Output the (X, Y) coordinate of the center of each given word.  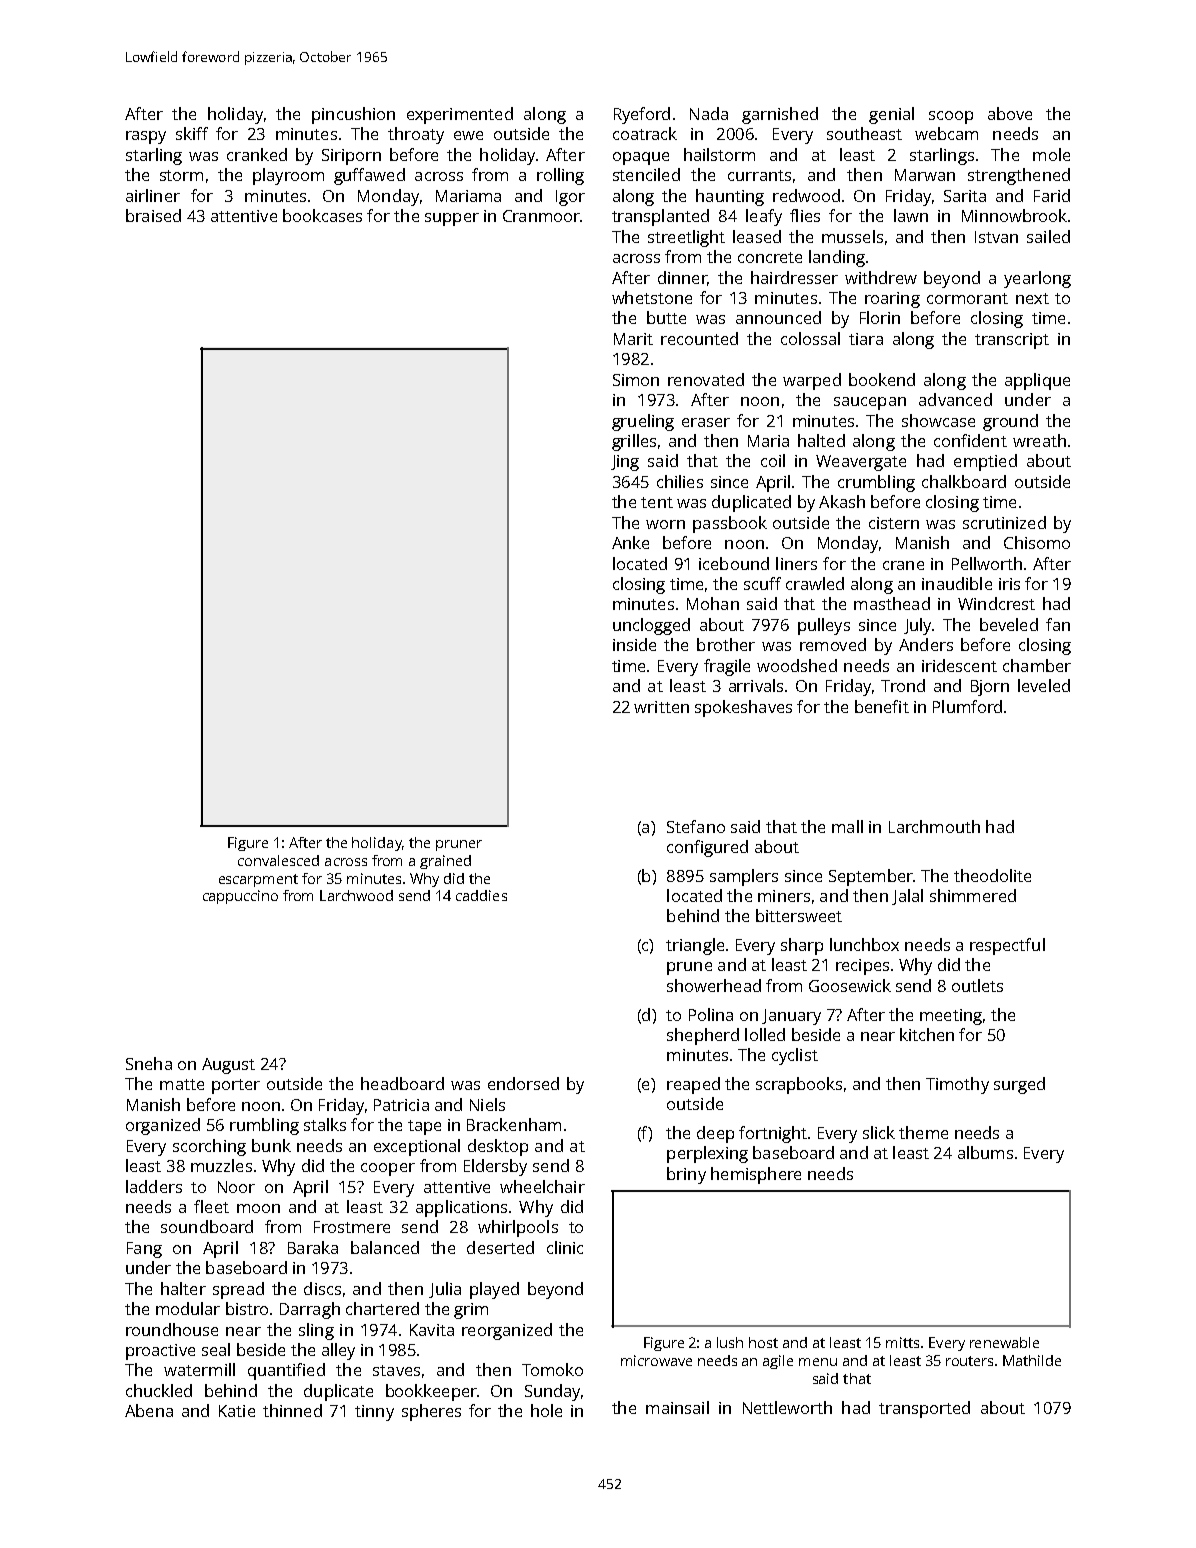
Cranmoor (541, 216)
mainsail (677, 1407)
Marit (633, 339)
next (1032, 298)
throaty (416, 135)
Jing (625, 463)
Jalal (907, 897)
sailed (1048, 236)
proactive (160, 1352)
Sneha (149, 1063)
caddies (481, 895)
